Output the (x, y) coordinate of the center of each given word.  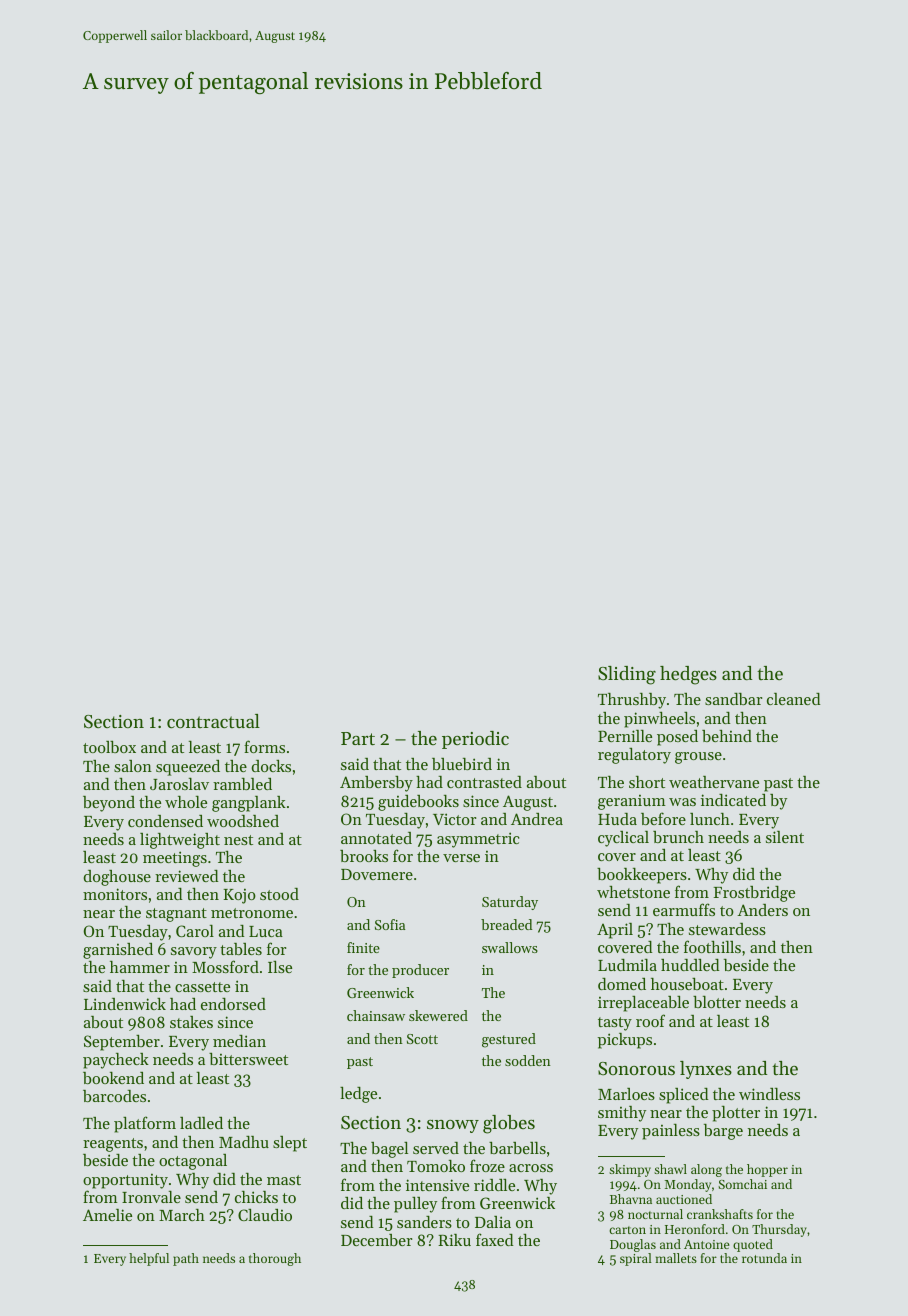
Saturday (510, 903)
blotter (717, 1002)
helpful (149, 1259)
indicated (733, 800)
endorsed (233, 1004)
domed (622, 984)
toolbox (109, 747)
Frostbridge (754, 894)
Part (358, 738)
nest (238, 840)
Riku (454, 1240)
